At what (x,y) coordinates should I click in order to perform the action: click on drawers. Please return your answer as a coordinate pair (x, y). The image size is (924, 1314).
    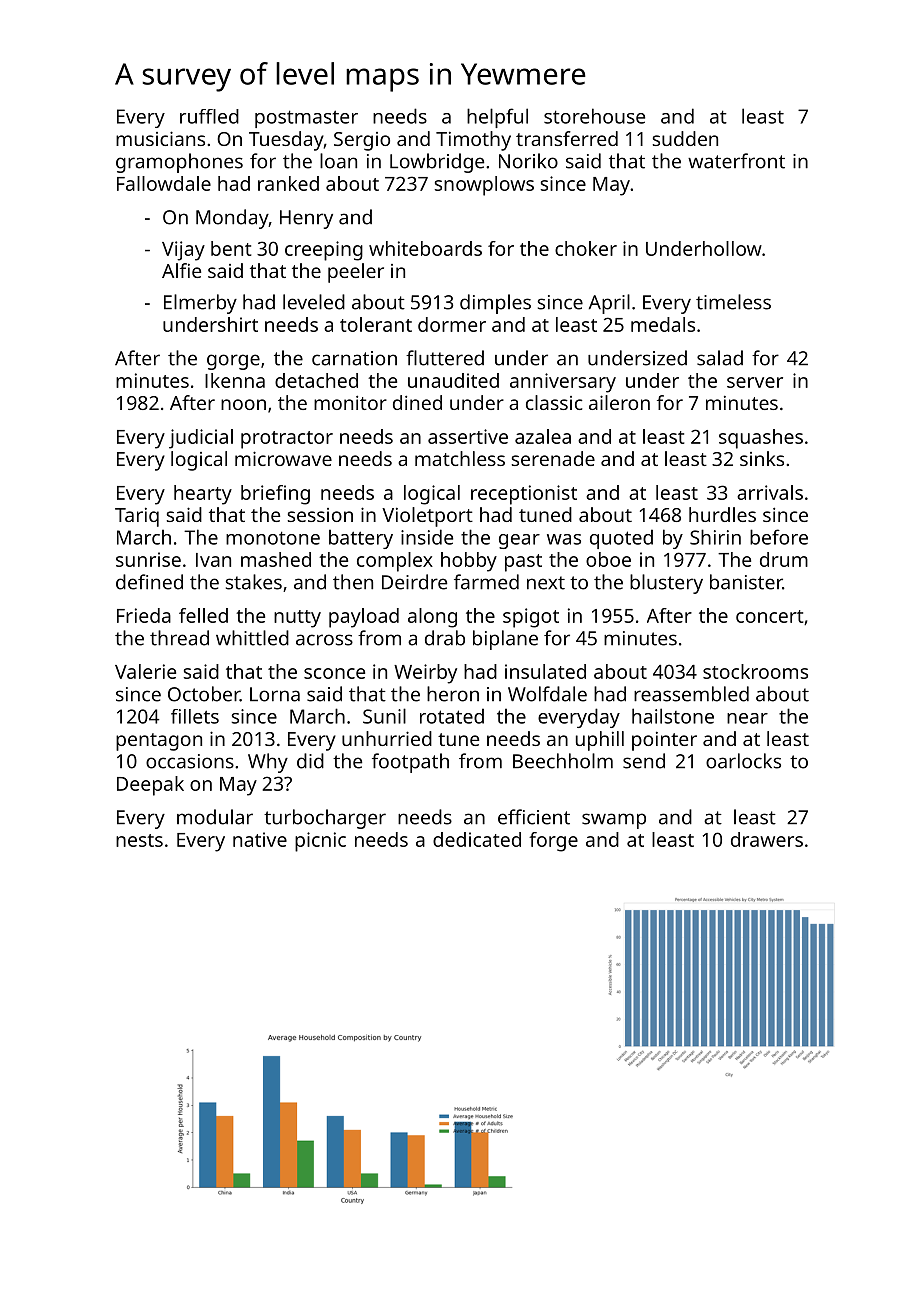
    Looking at the image, I should click on (767, 839).
